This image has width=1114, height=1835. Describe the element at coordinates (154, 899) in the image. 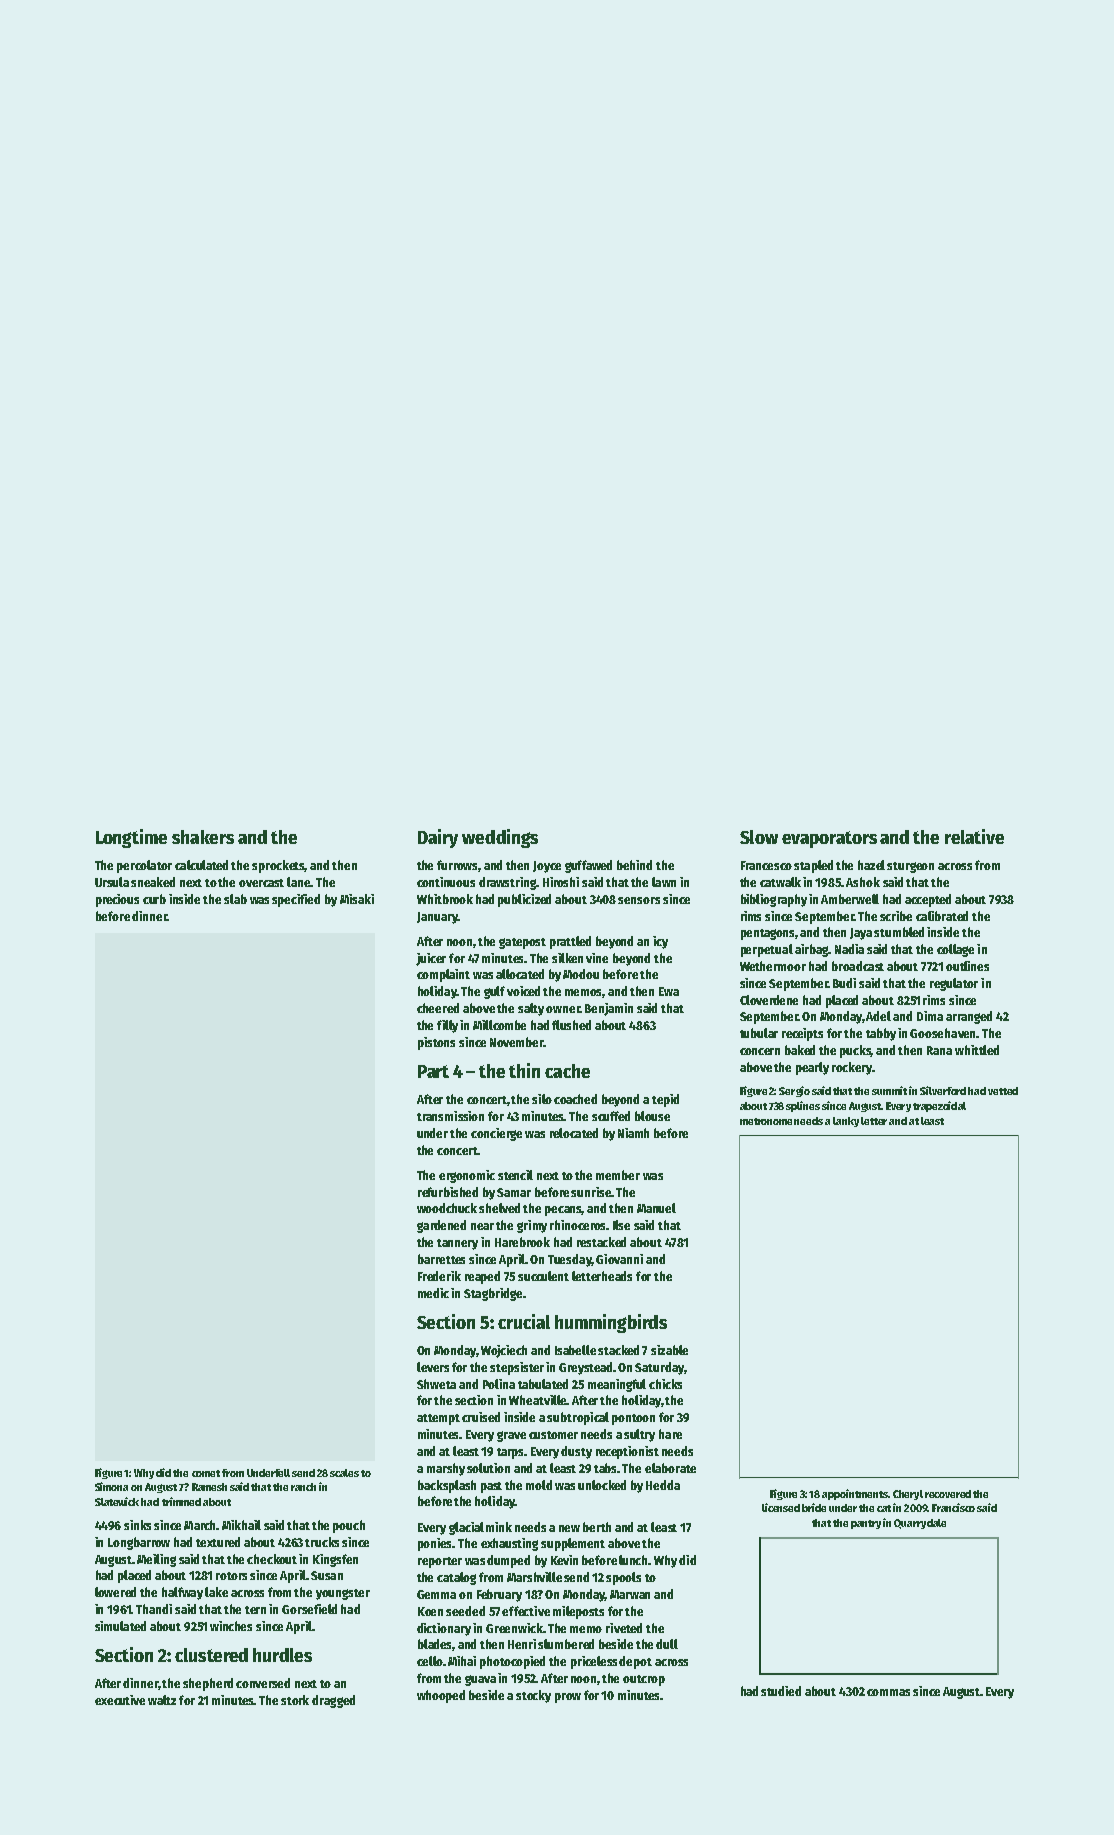

I see `curb` at that location.
